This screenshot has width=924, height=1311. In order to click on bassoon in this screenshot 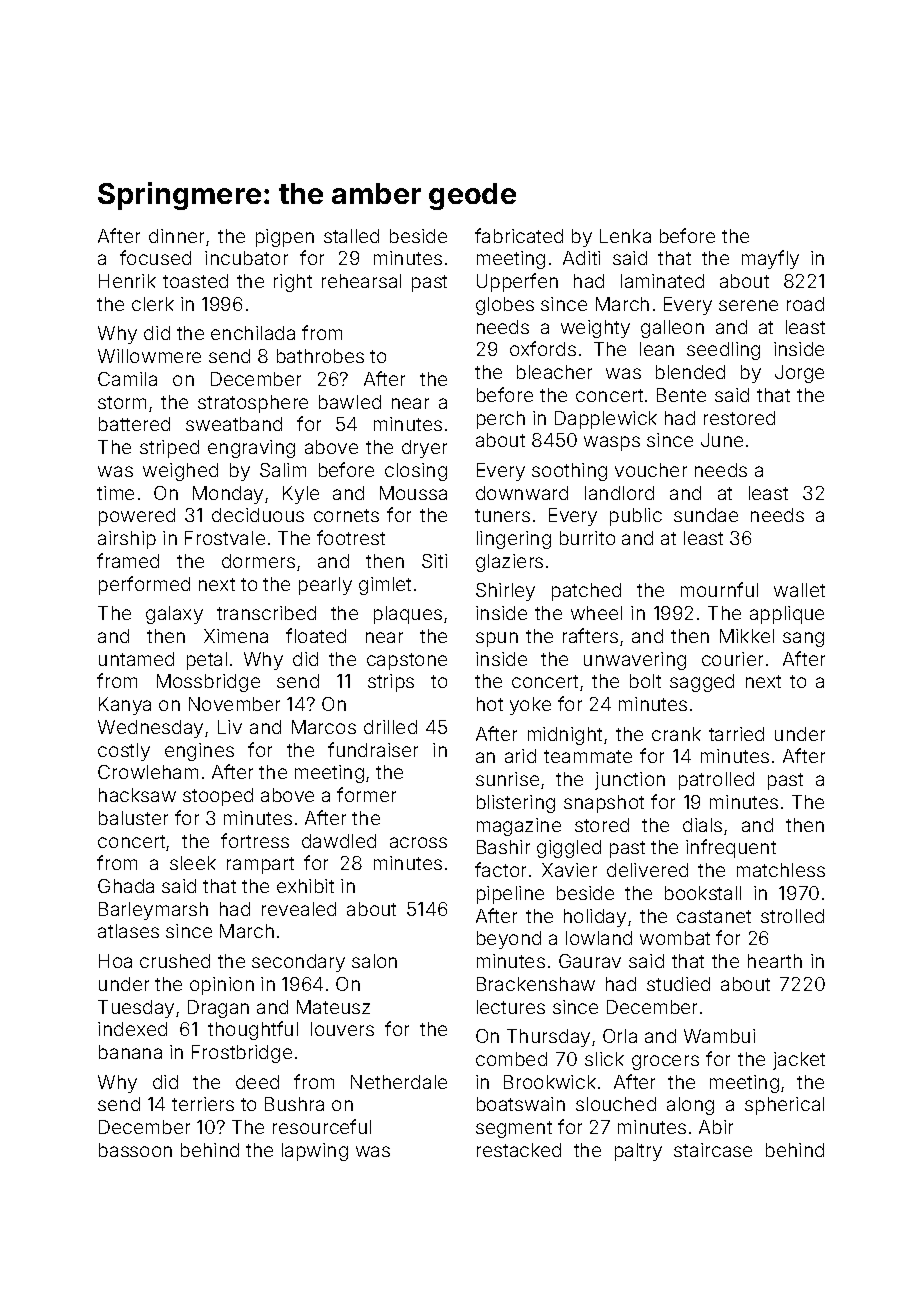, I will do `click(135, 1150)`.
